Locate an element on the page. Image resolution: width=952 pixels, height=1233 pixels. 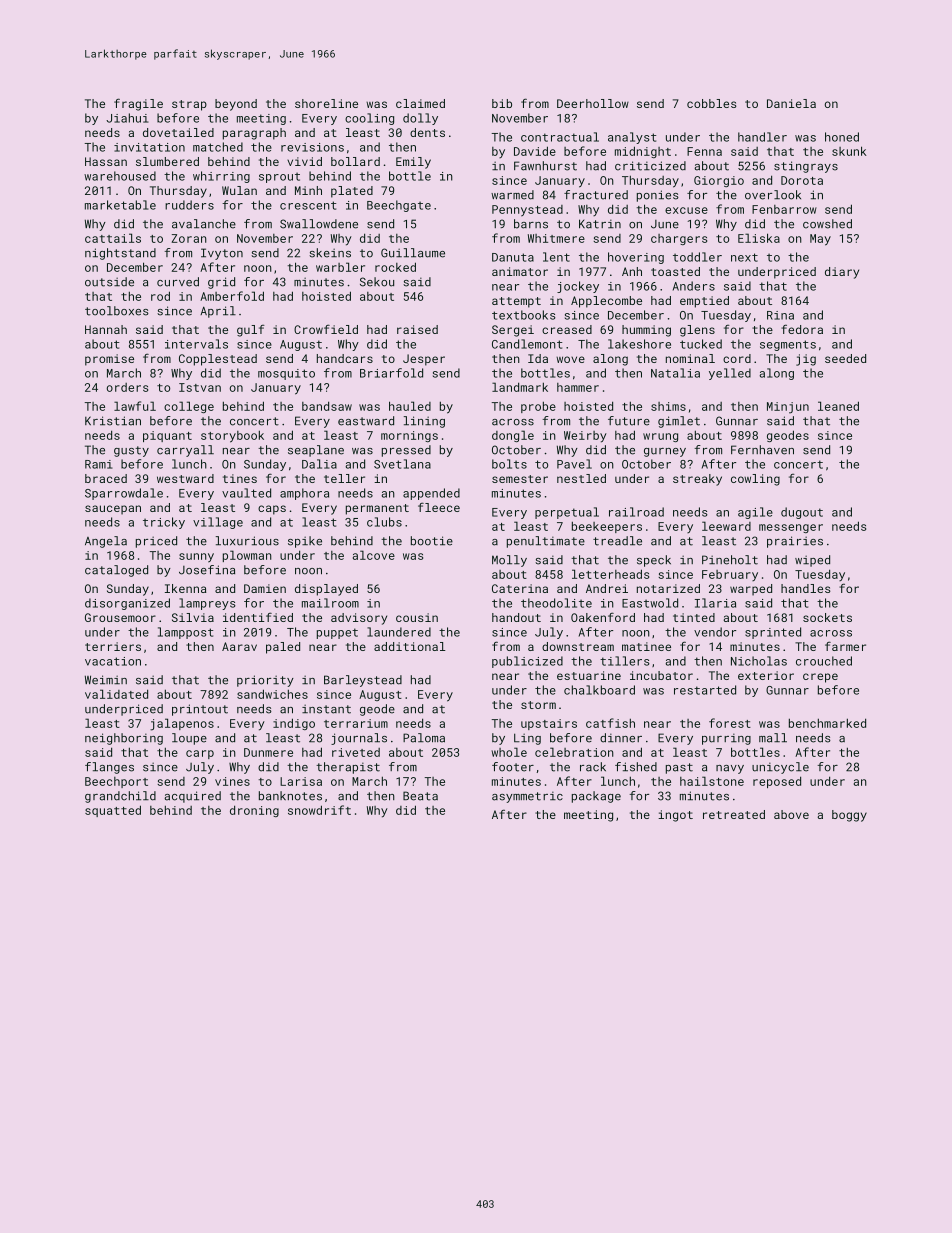
upstairs is located at coordinates (549, 724).
